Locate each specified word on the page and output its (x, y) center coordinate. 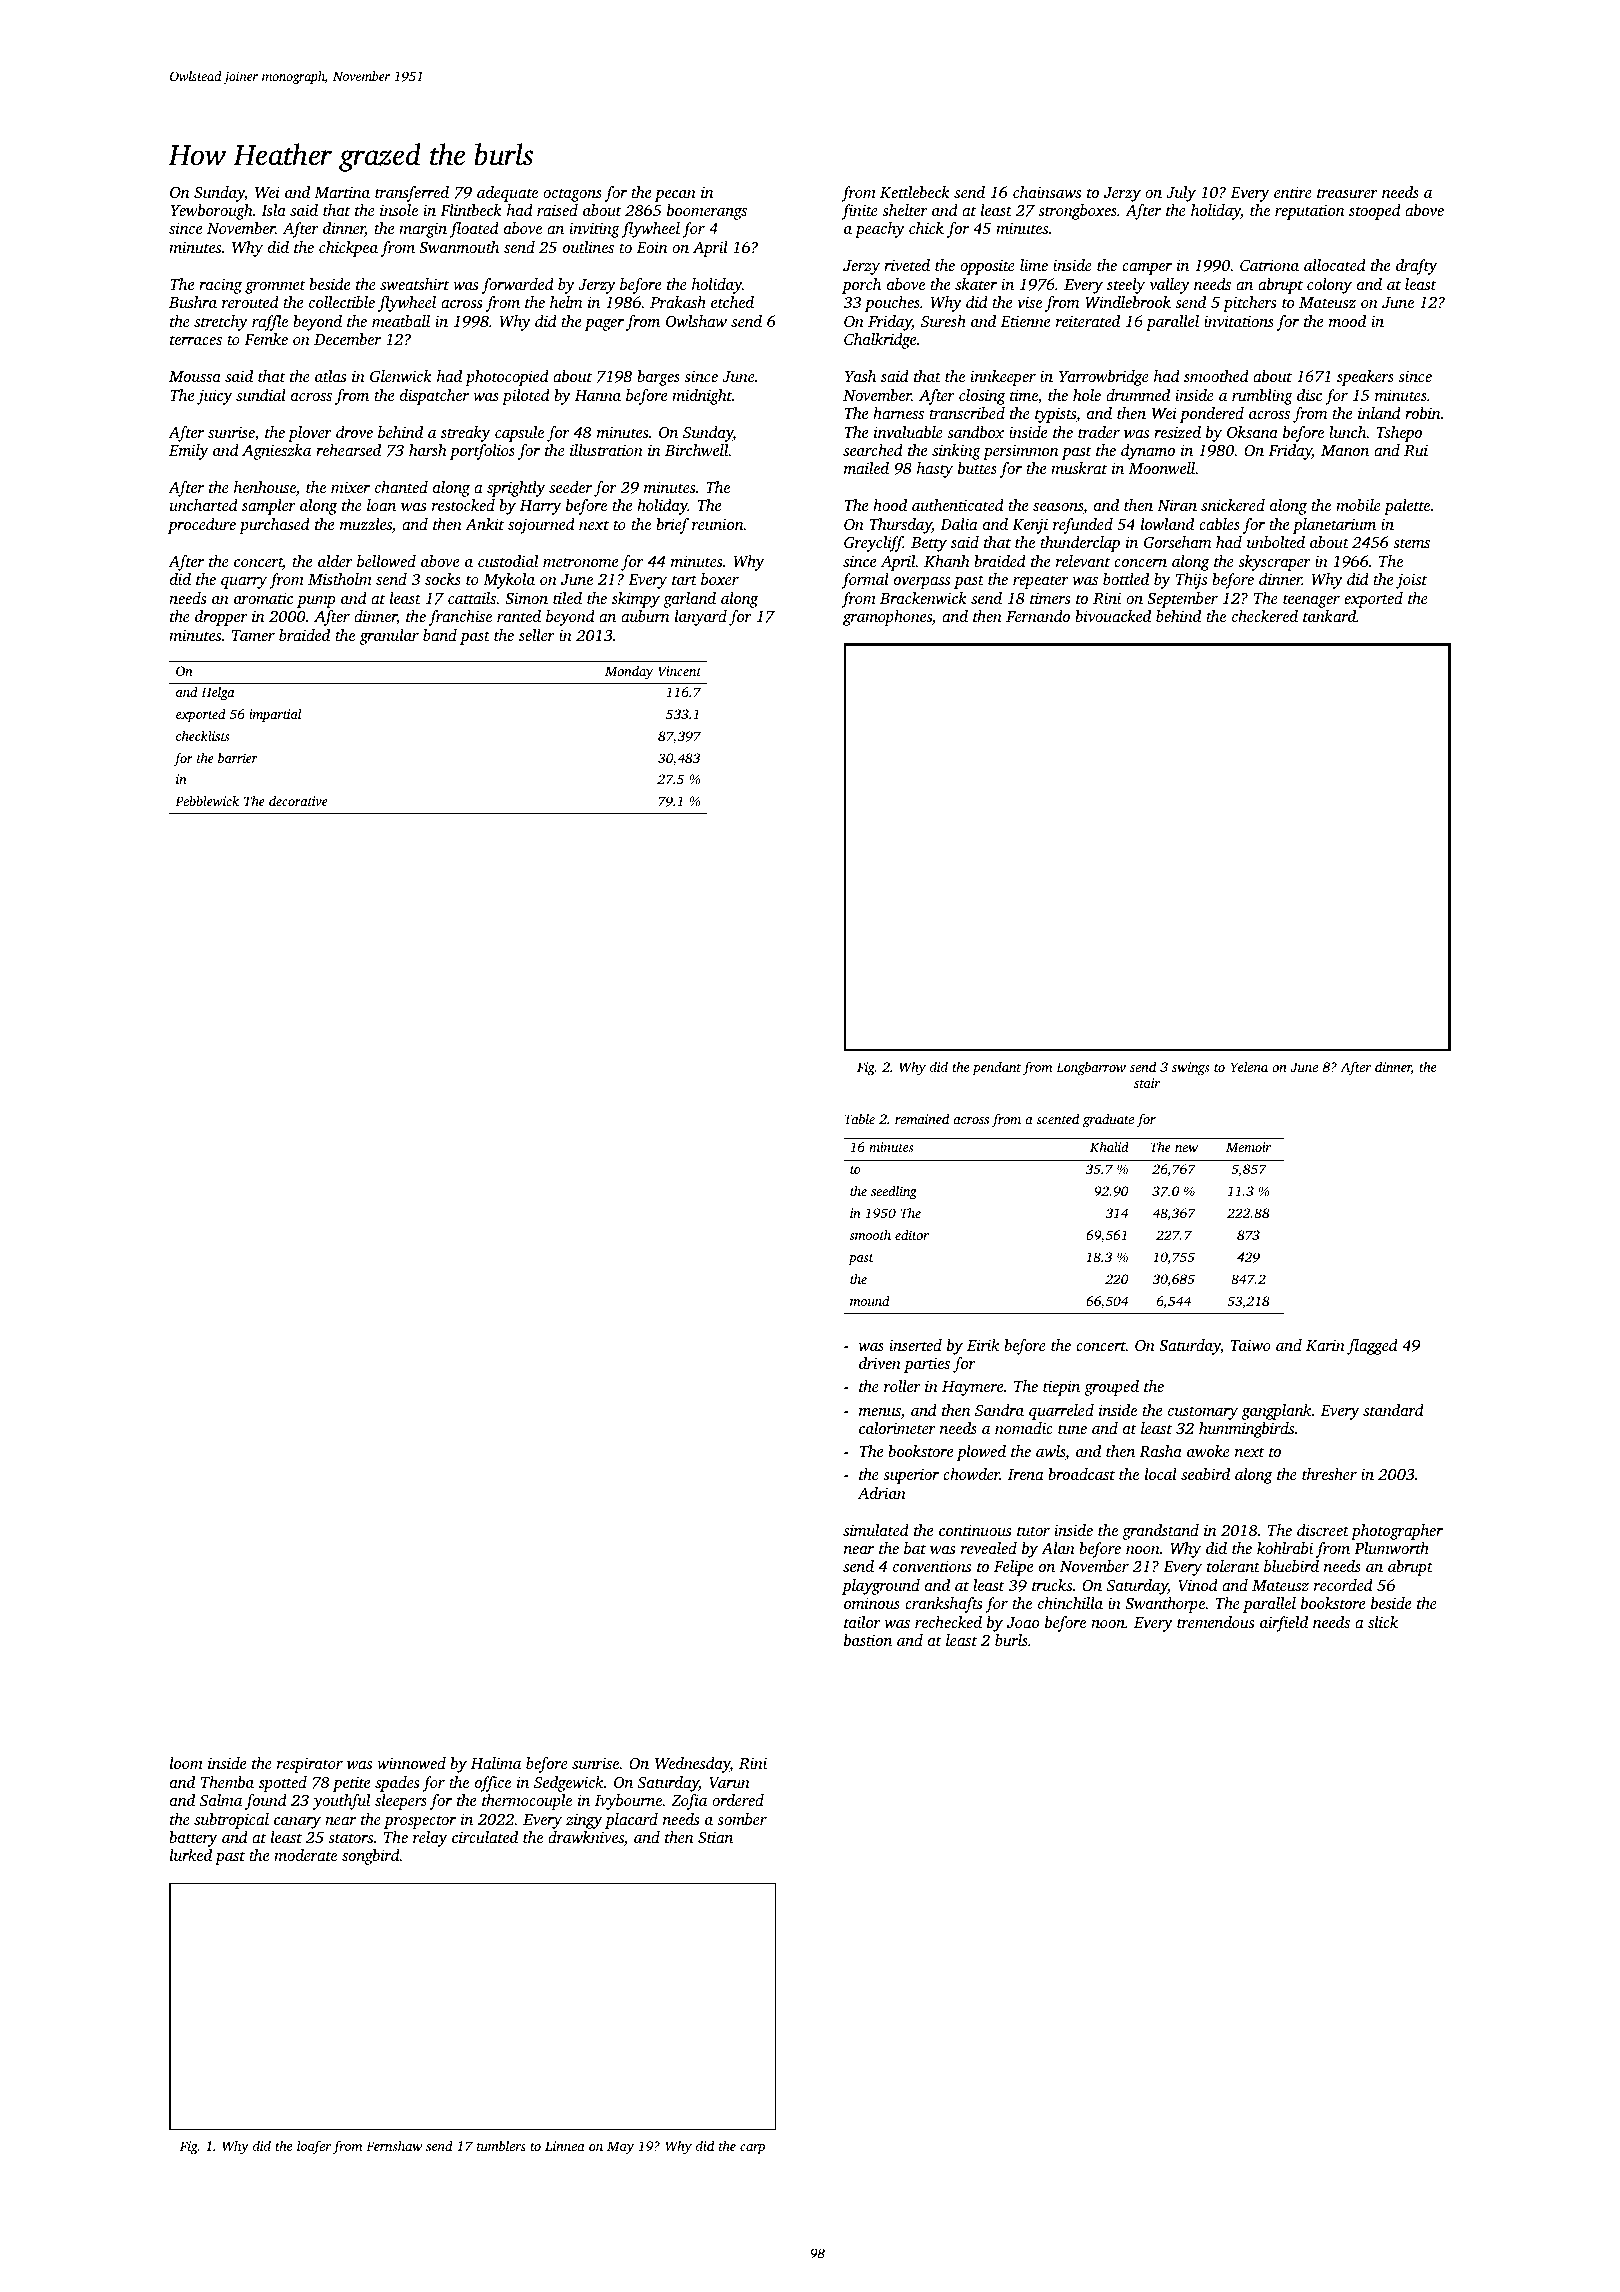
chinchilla (1070, 1603)
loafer (314, 2147)
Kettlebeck (915, 192)
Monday (629, 672)
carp (752, 2149)
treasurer (1347, 193)
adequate (507, 194)
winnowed (411, 1763)
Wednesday (692, 1765)
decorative (298, 801)
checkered (1265, 616)
